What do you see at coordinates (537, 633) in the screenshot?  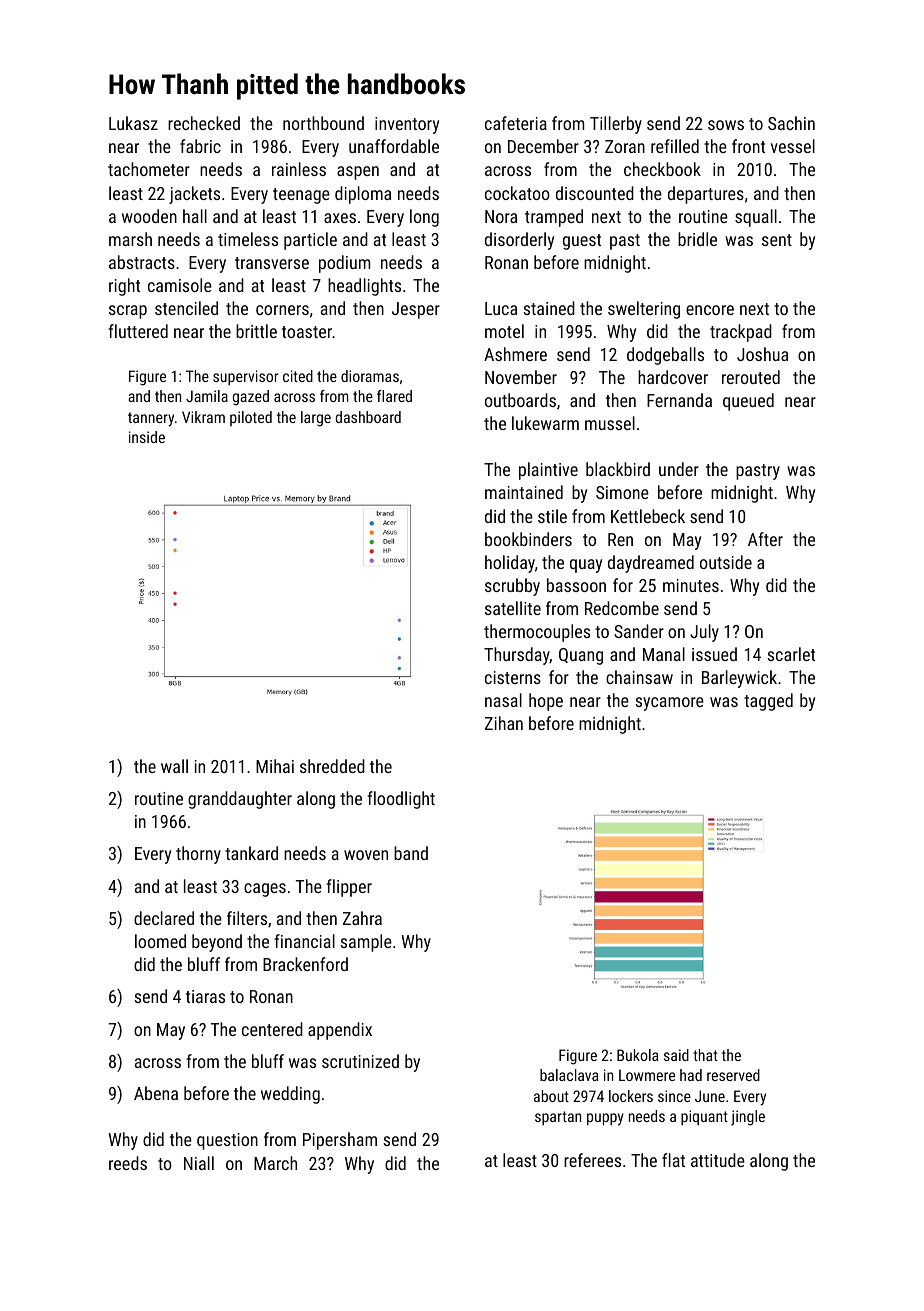 I see `thermocouples` at bounding box center [537, 633].
